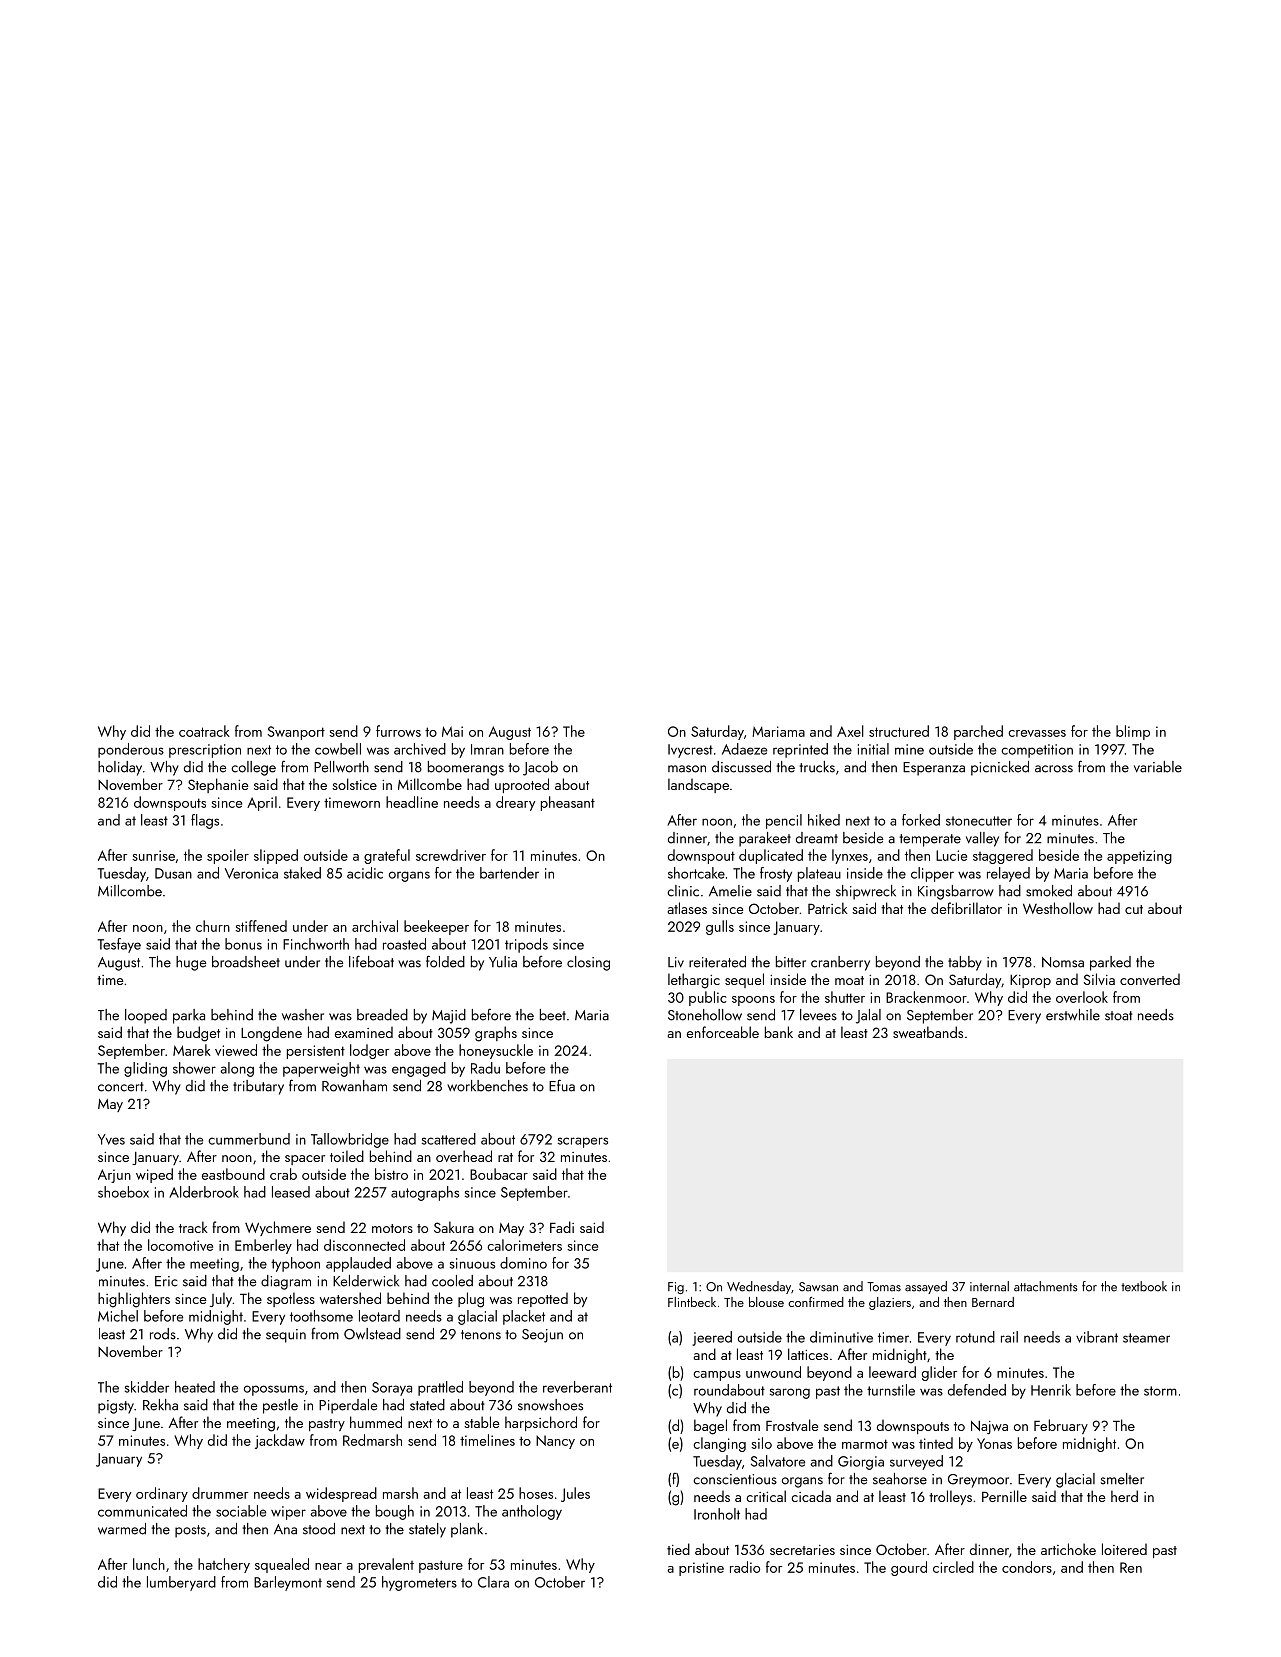 This document has width=1281, height=1657. I want to click on shower, so click(194, 1068).
